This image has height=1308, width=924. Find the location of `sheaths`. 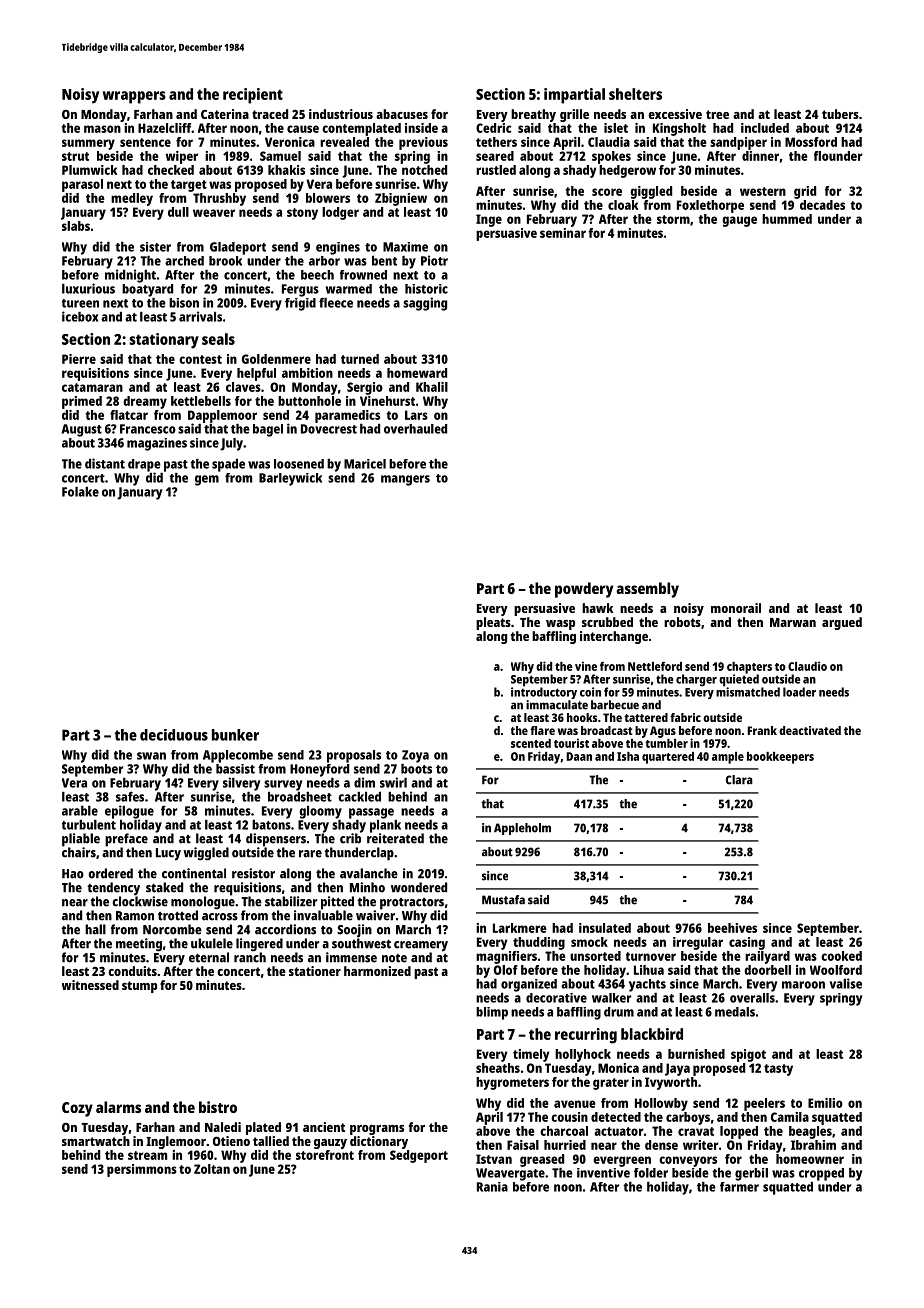

sheaths is located at coordinates (498, 1068).
